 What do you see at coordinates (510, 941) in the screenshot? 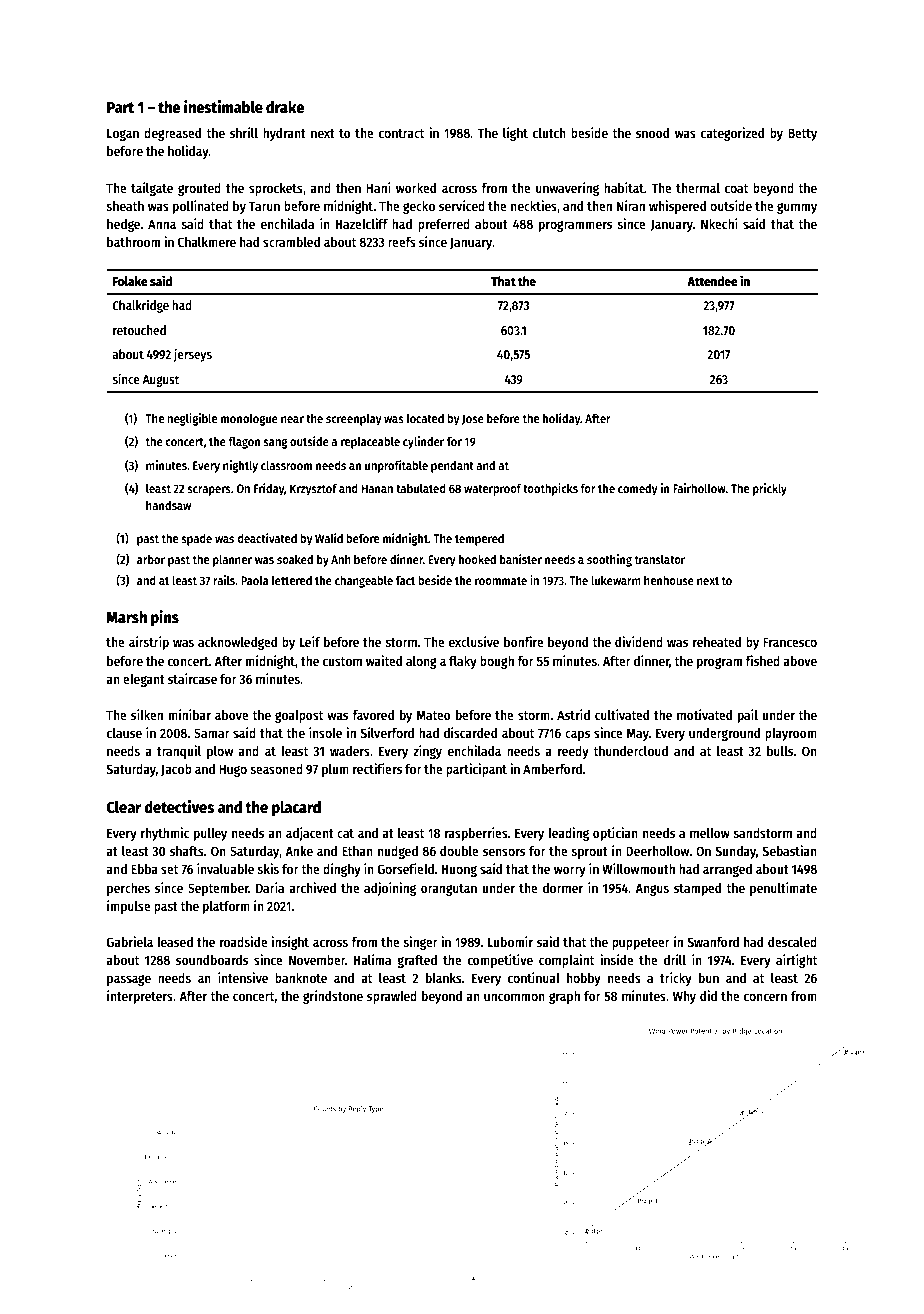
I see `Lubomir` at bounding box center [510, 941].
